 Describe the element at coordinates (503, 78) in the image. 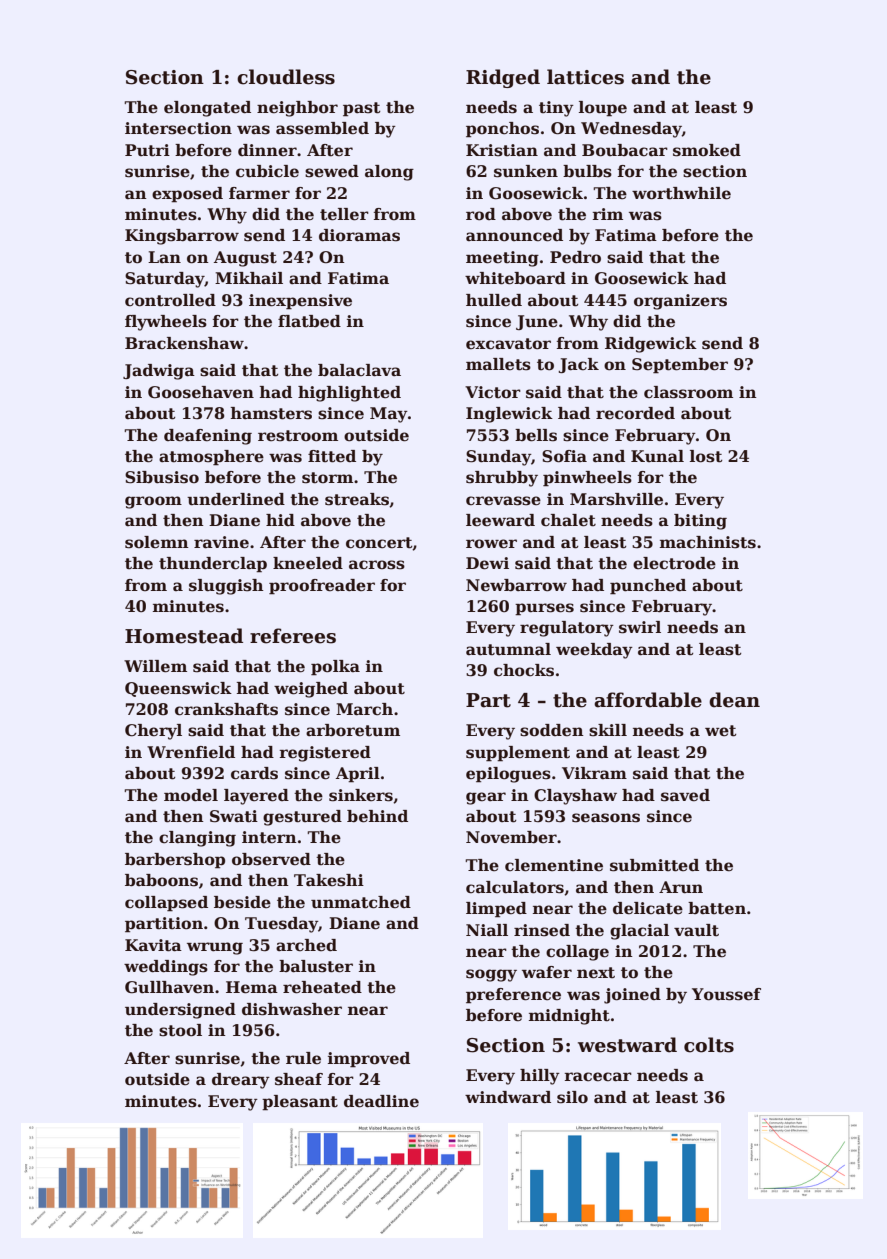

I see `Ridged` at that location.
